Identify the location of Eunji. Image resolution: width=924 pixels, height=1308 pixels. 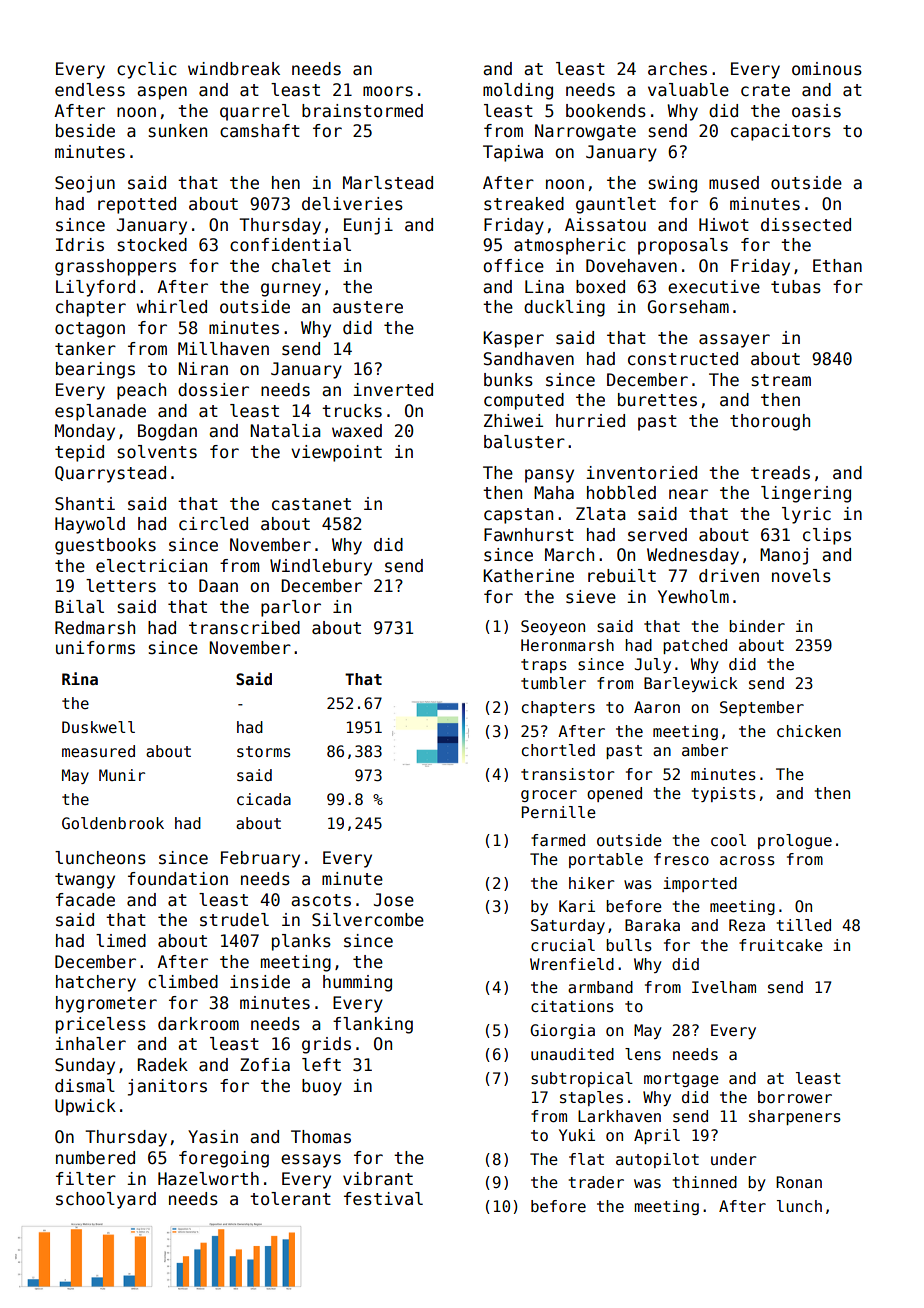
(368, 226).
